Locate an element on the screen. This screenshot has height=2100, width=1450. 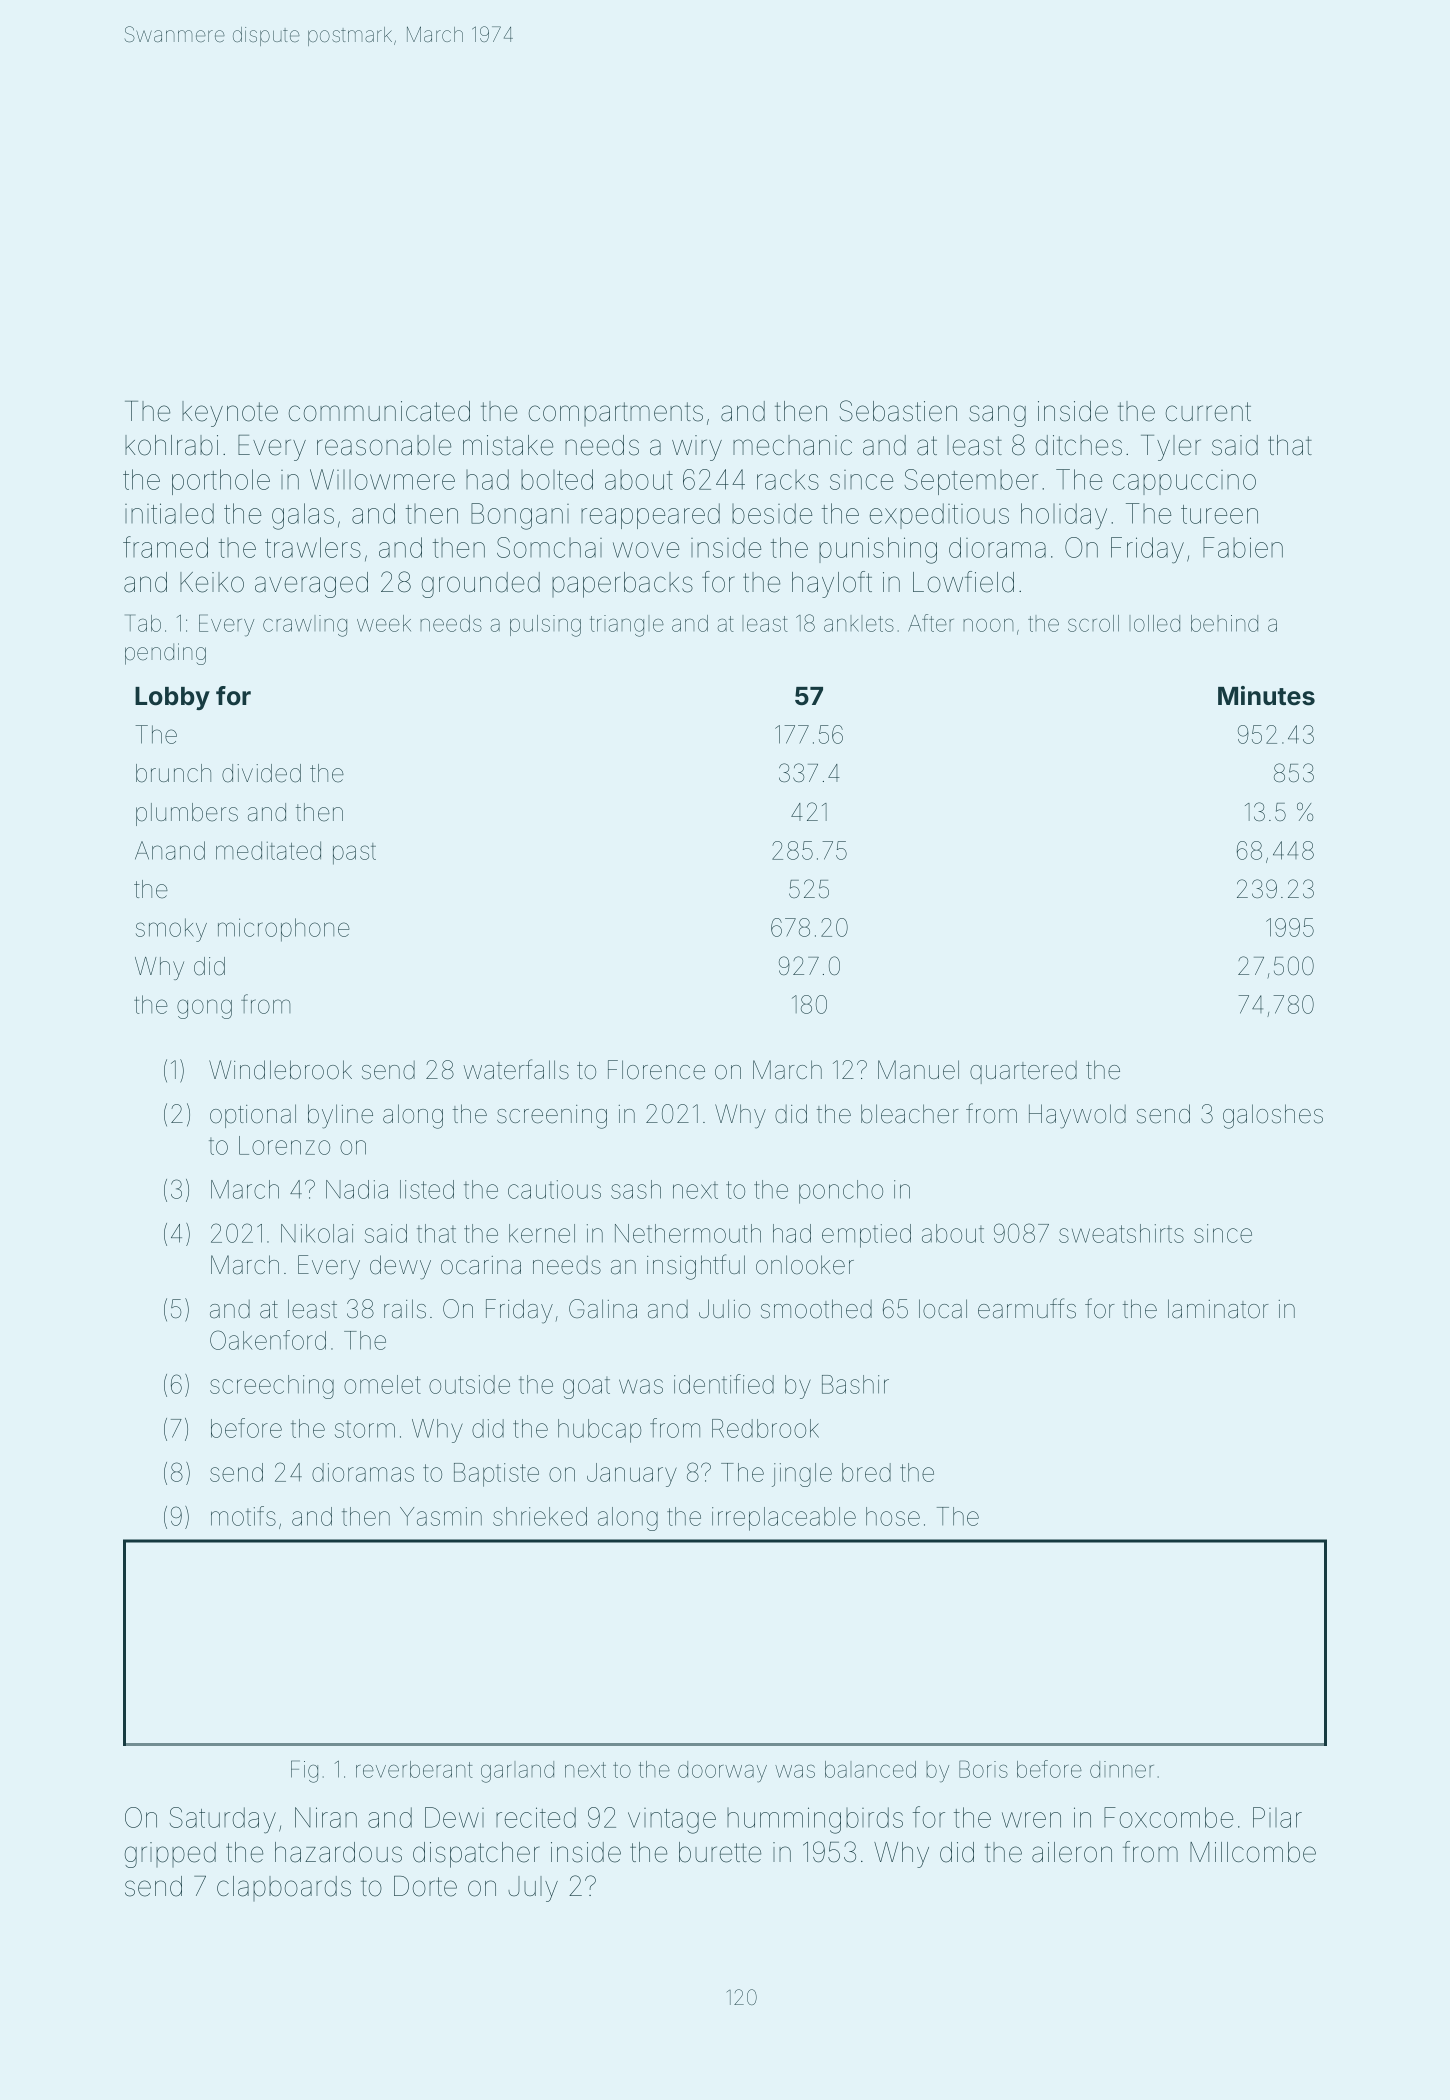
galoshes is located at coordinates (1273, 1116).
